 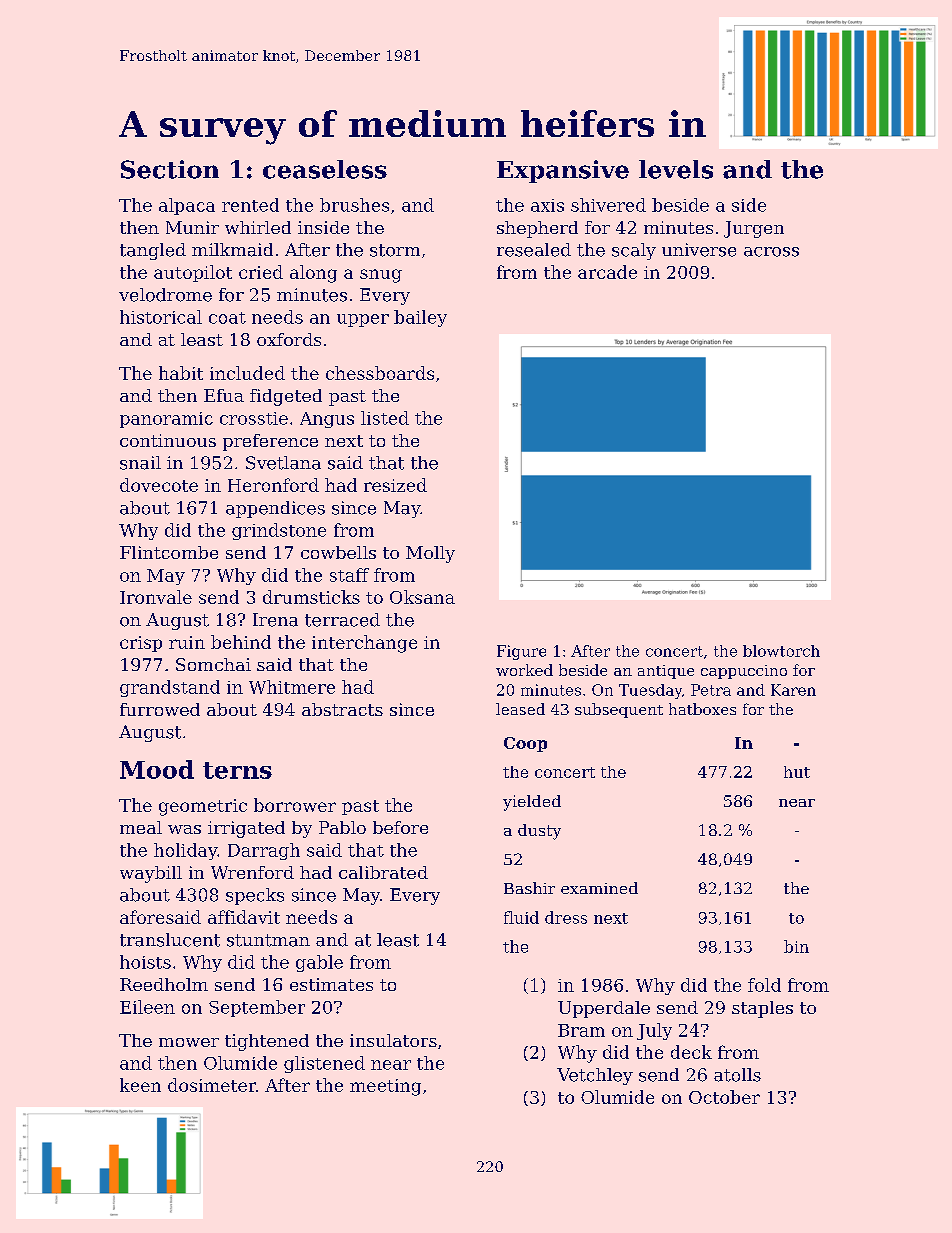 What do you see at coordinates (754, 229) in the screenshot?
I see `Jurgen` at bounding box center [754, 229].
